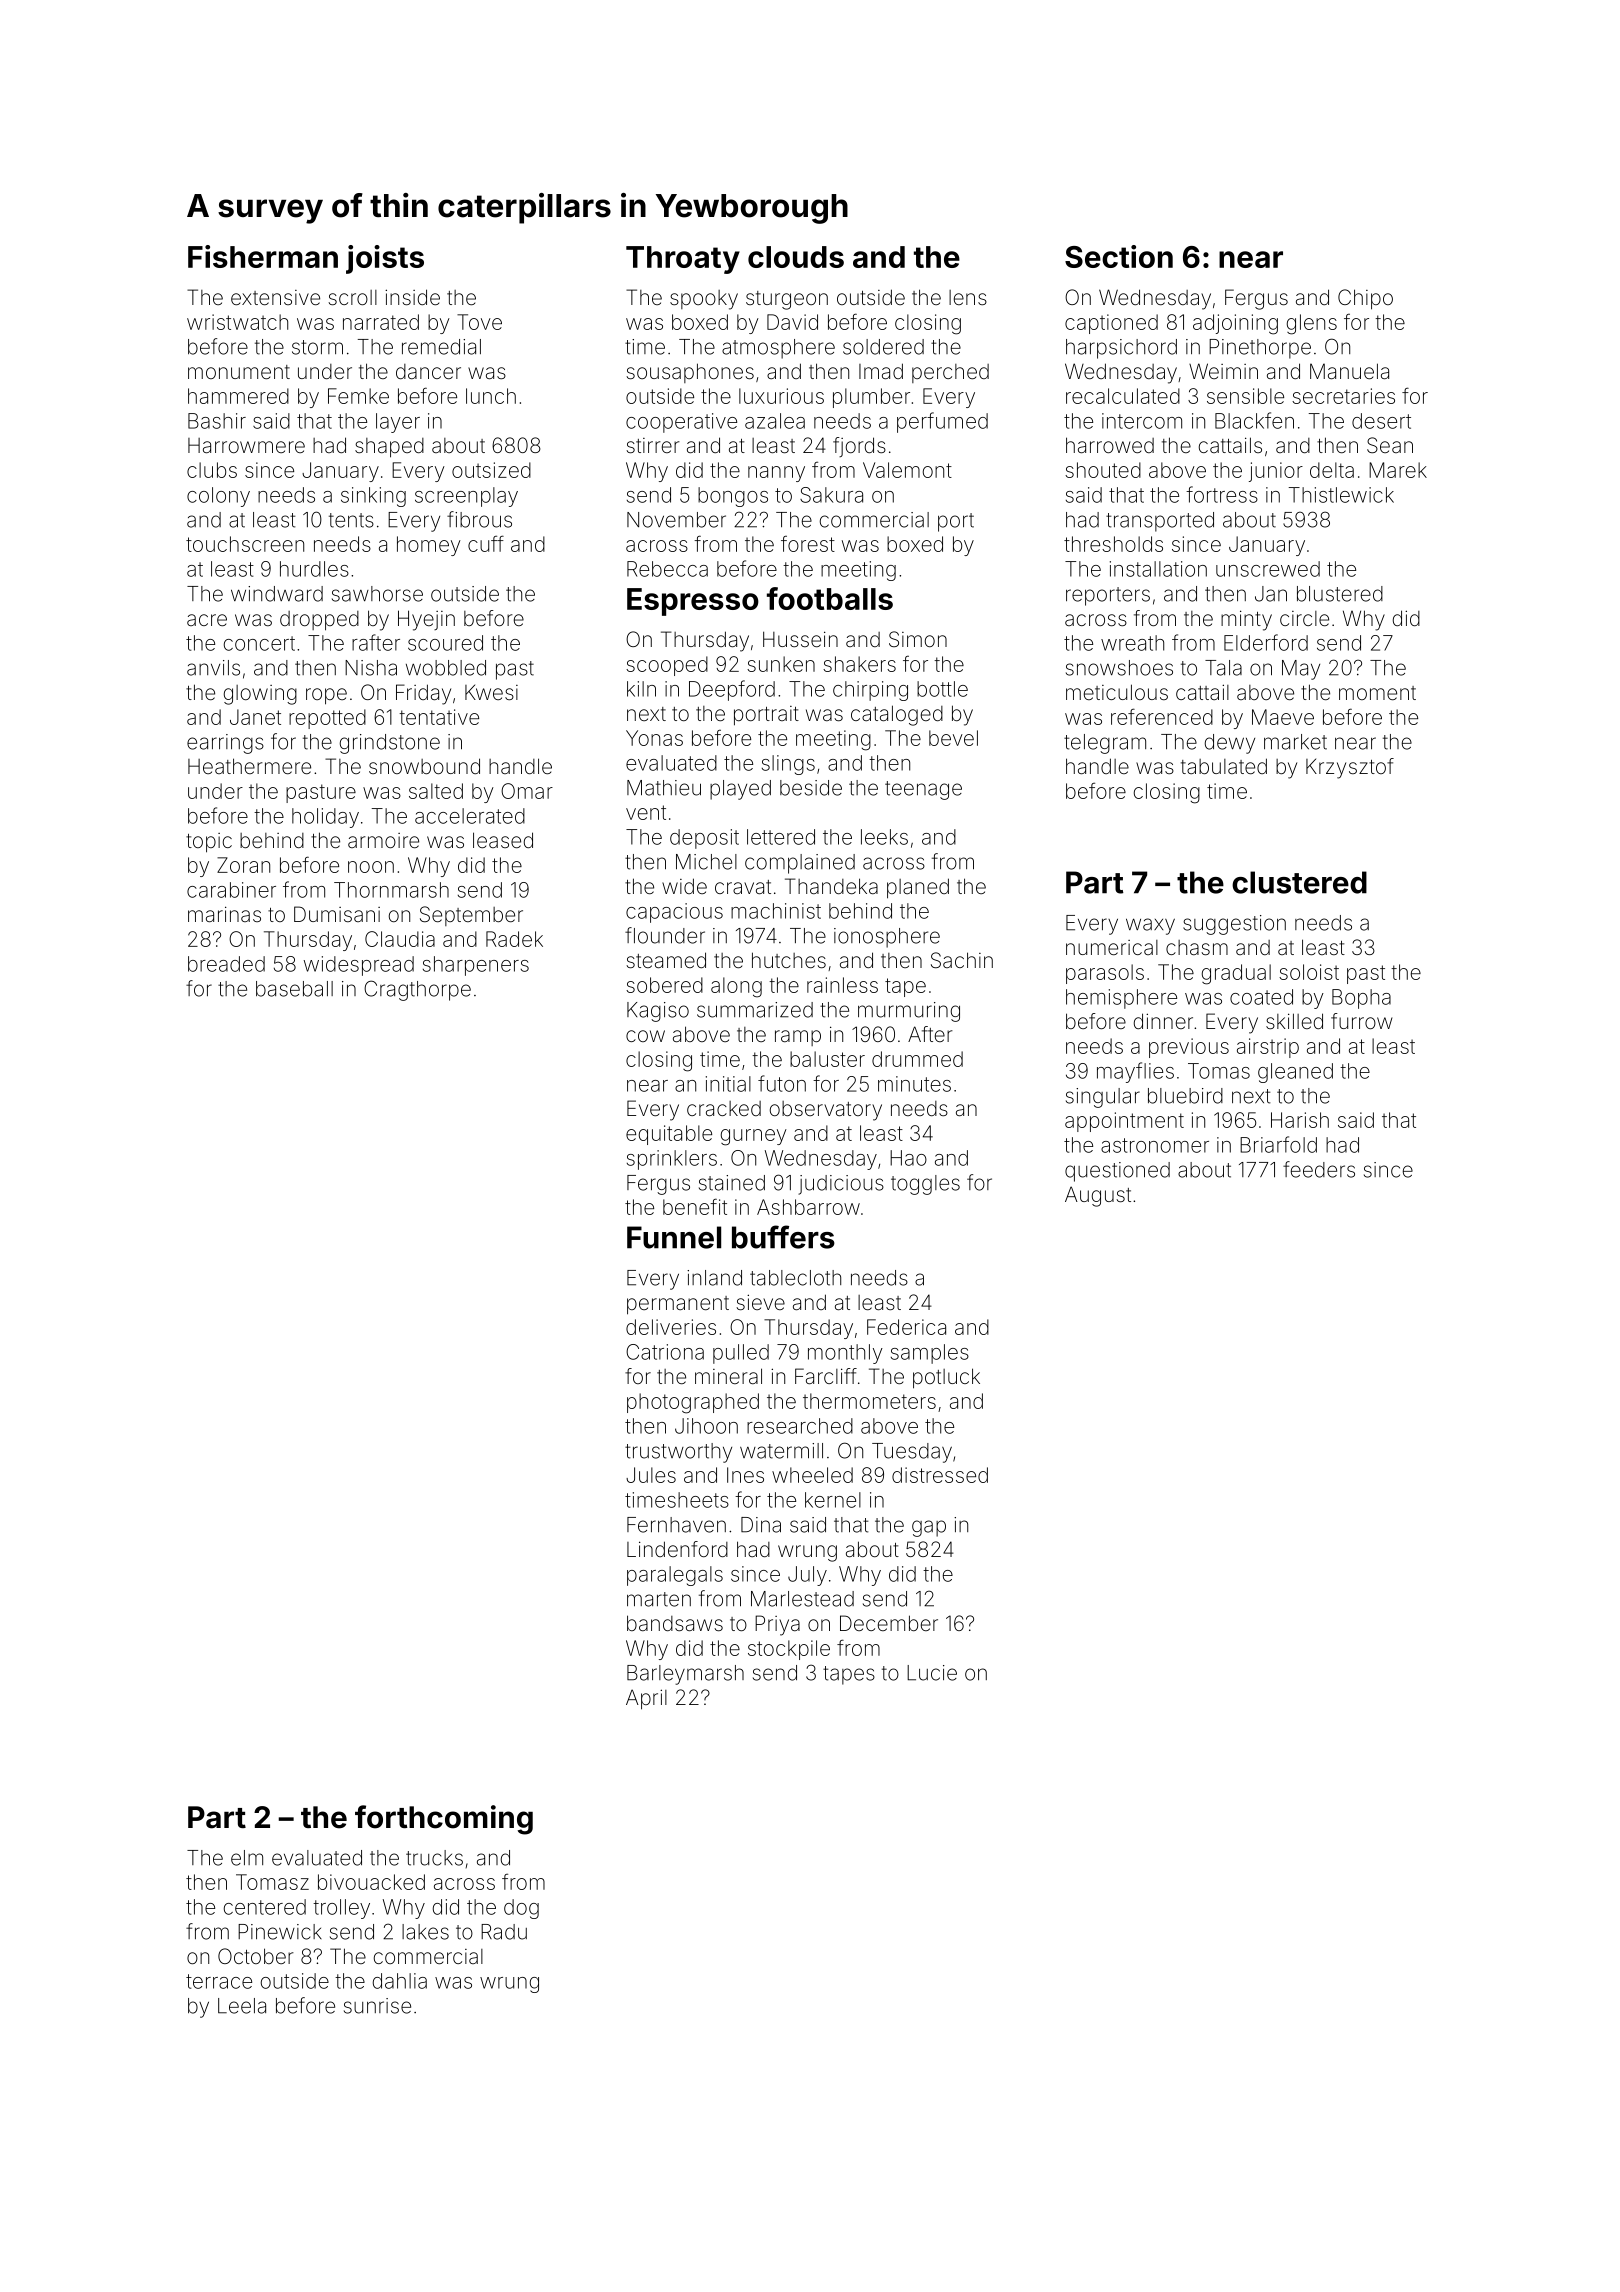  I want to click on clouds, so click(796, 257).
